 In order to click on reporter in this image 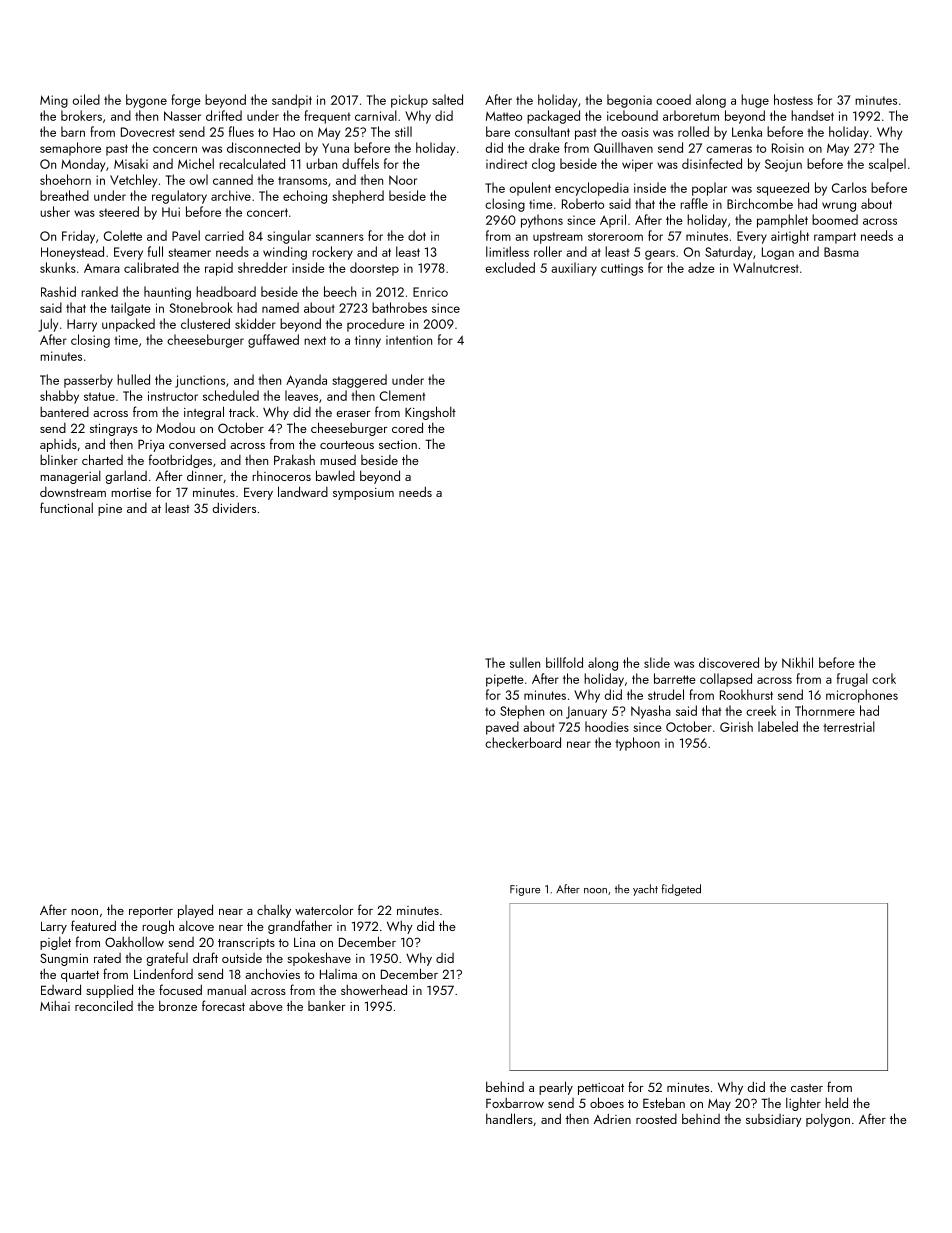, I will do `click(151, 912)`.
